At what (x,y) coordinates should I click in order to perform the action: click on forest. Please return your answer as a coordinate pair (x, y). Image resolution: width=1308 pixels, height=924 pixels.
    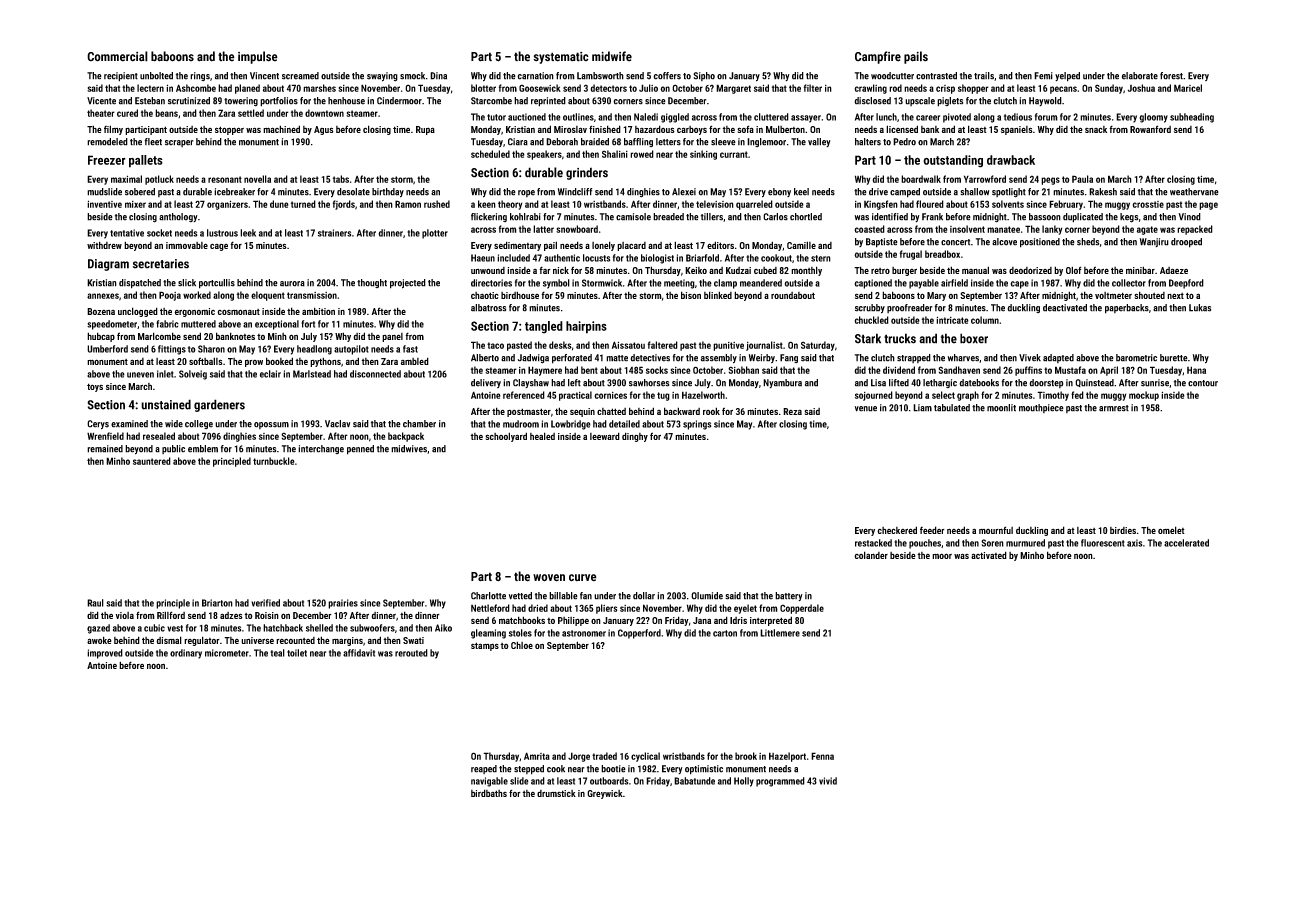
    Looking at the image, I should click on (1171, 76).
